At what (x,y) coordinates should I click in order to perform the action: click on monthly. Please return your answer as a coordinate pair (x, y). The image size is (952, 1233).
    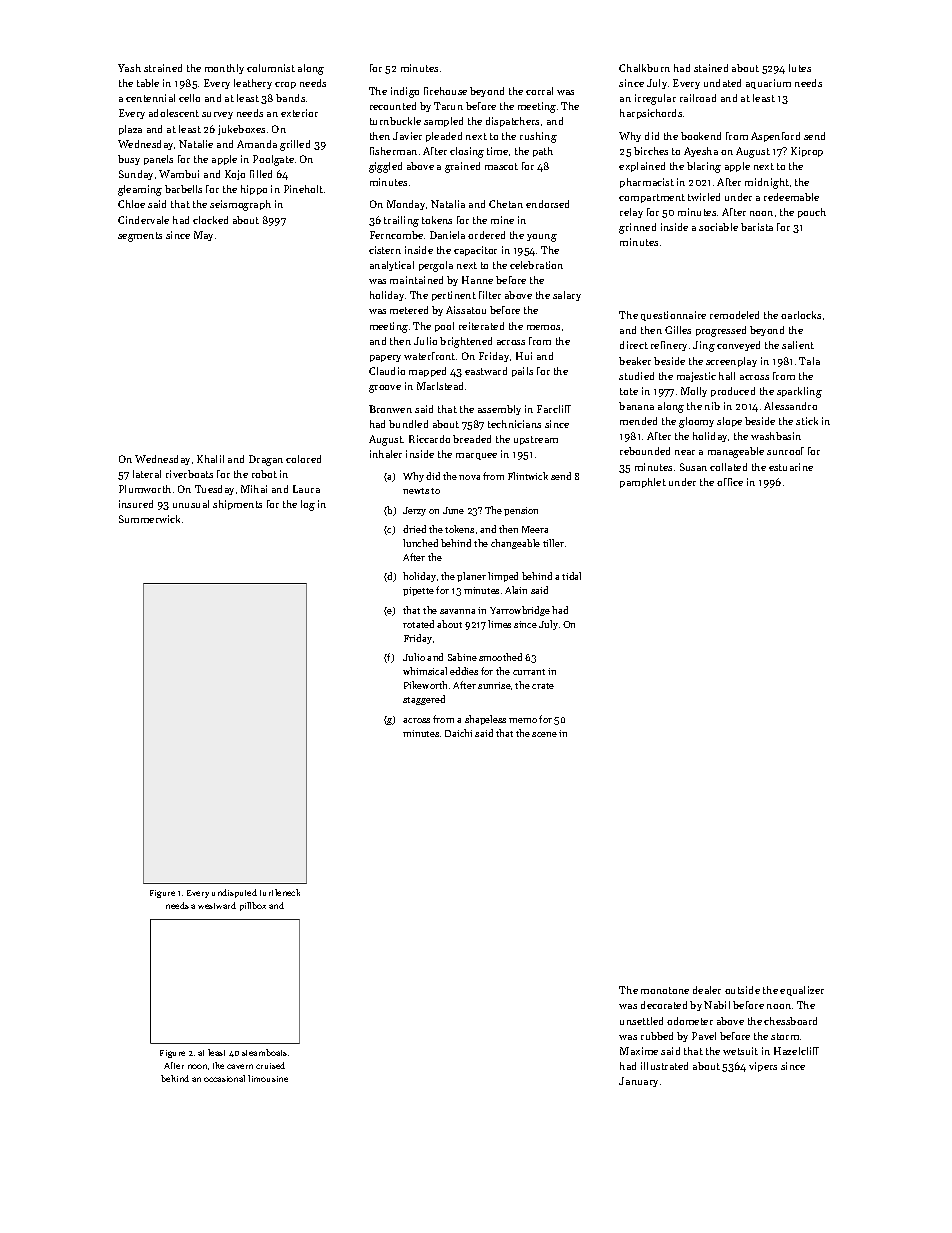
    Looking at the image, I should click on (224, 69).
